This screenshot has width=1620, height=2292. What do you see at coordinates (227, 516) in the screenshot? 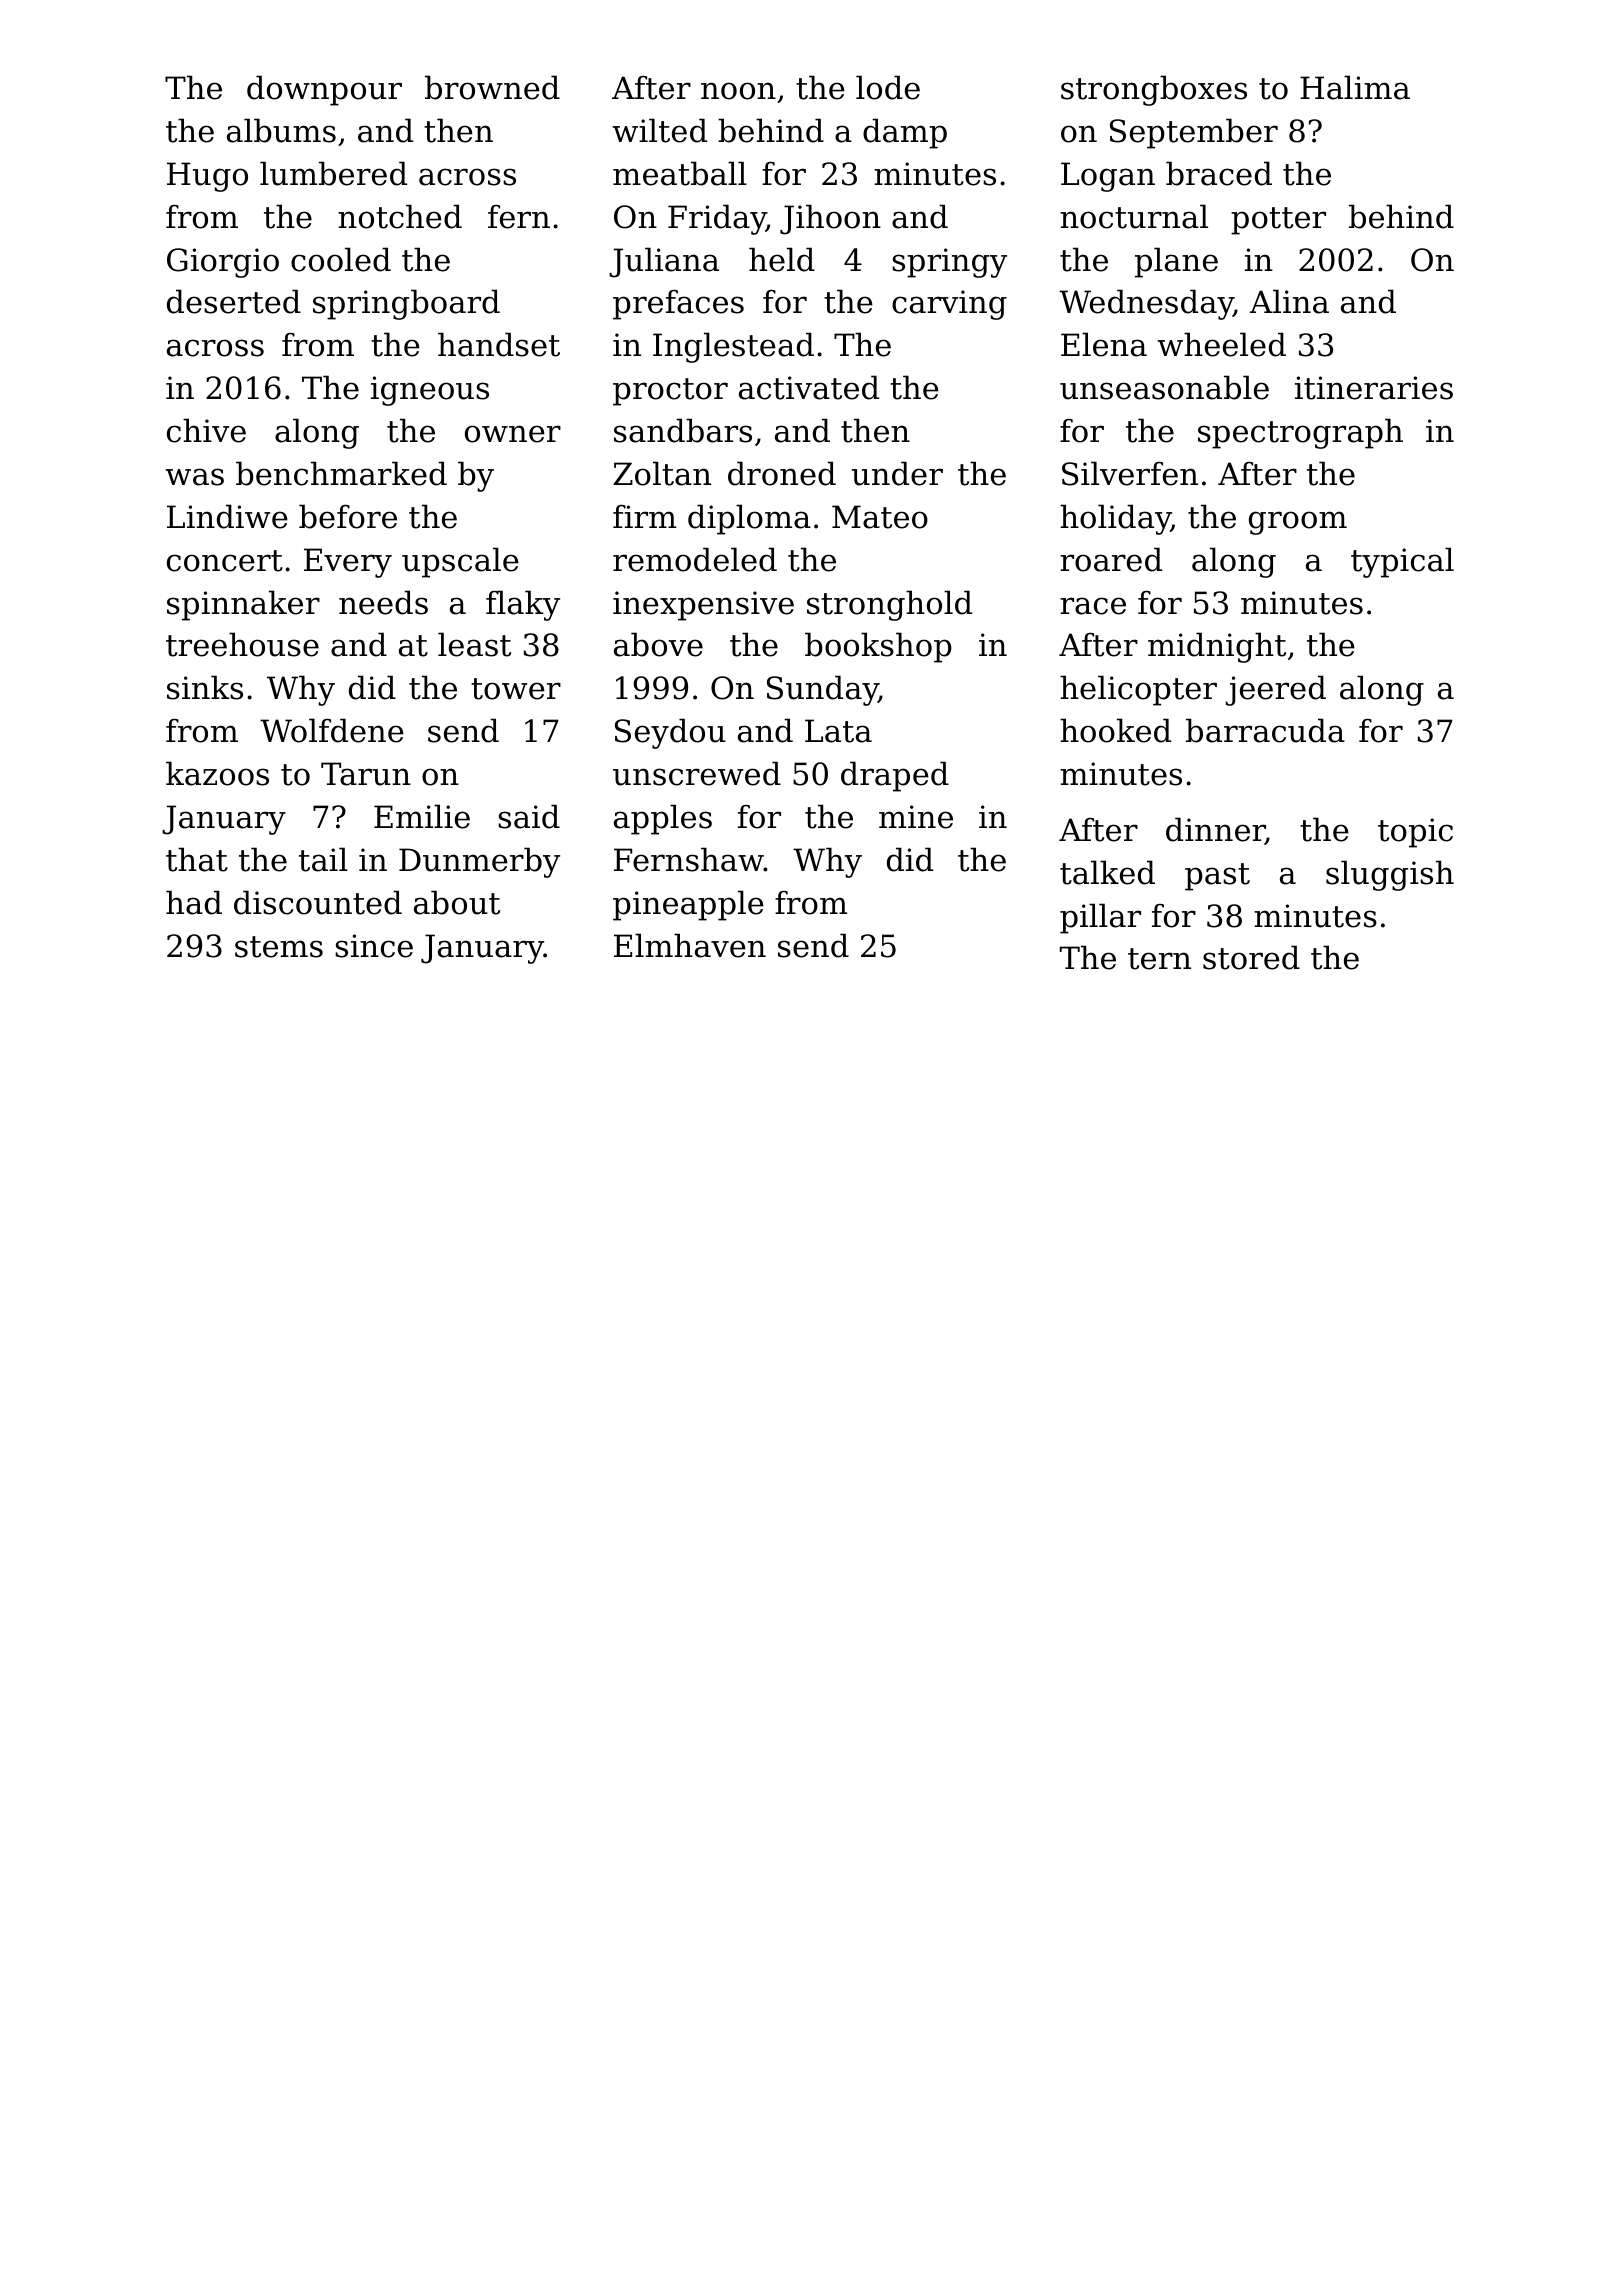
I see `Lindiwe` at bounding box center [227, 516].
